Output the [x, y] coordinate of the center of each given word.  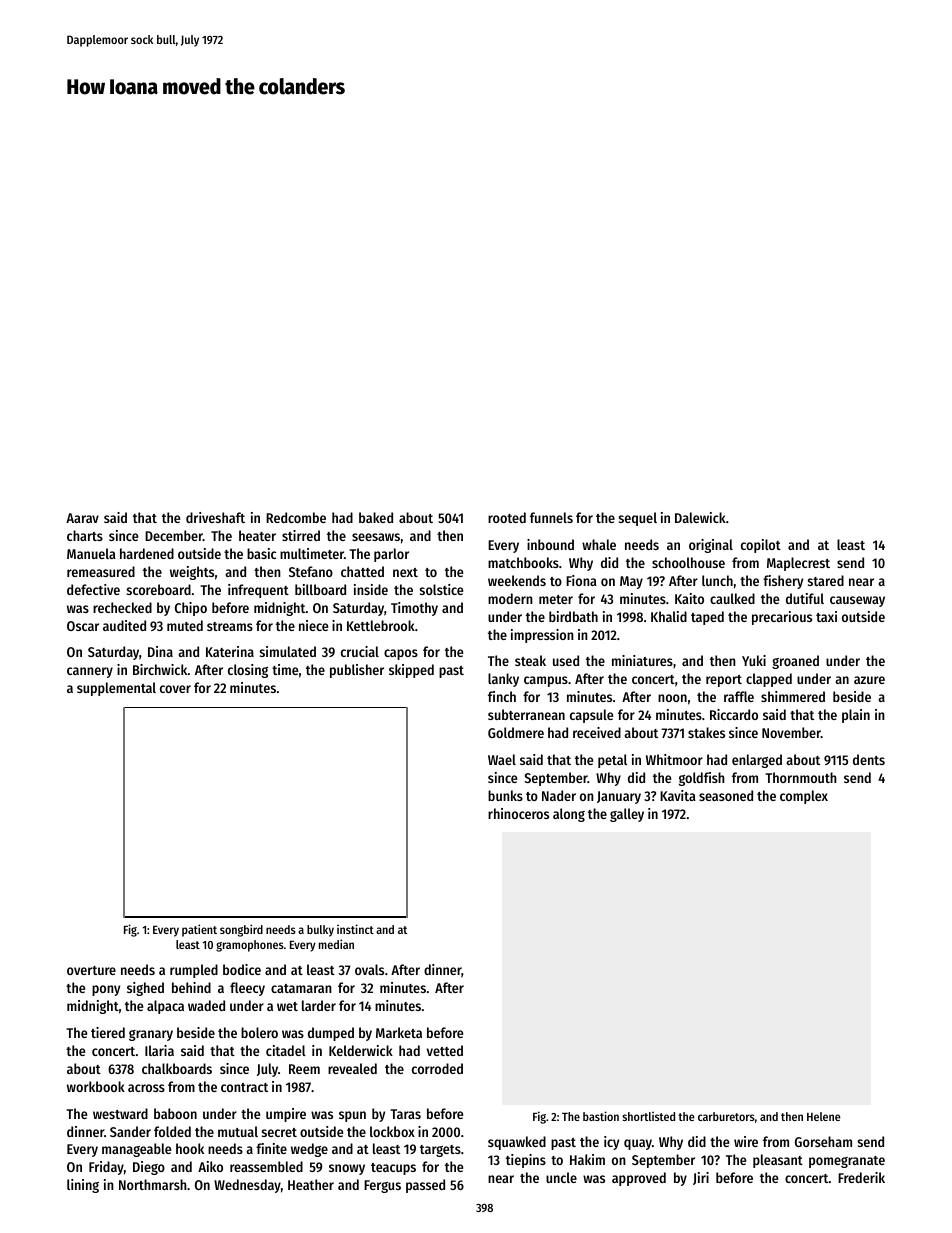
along [569, 815]
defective [93, 589]
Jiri [701, 1178]
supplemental [116, 689]
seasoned [726, 795]
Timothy [414, 609]
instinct [355, 929]
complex [804, 797]
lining [83, 1186]
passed [425, 1186]
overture [91, 970]
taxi [826, 616]
